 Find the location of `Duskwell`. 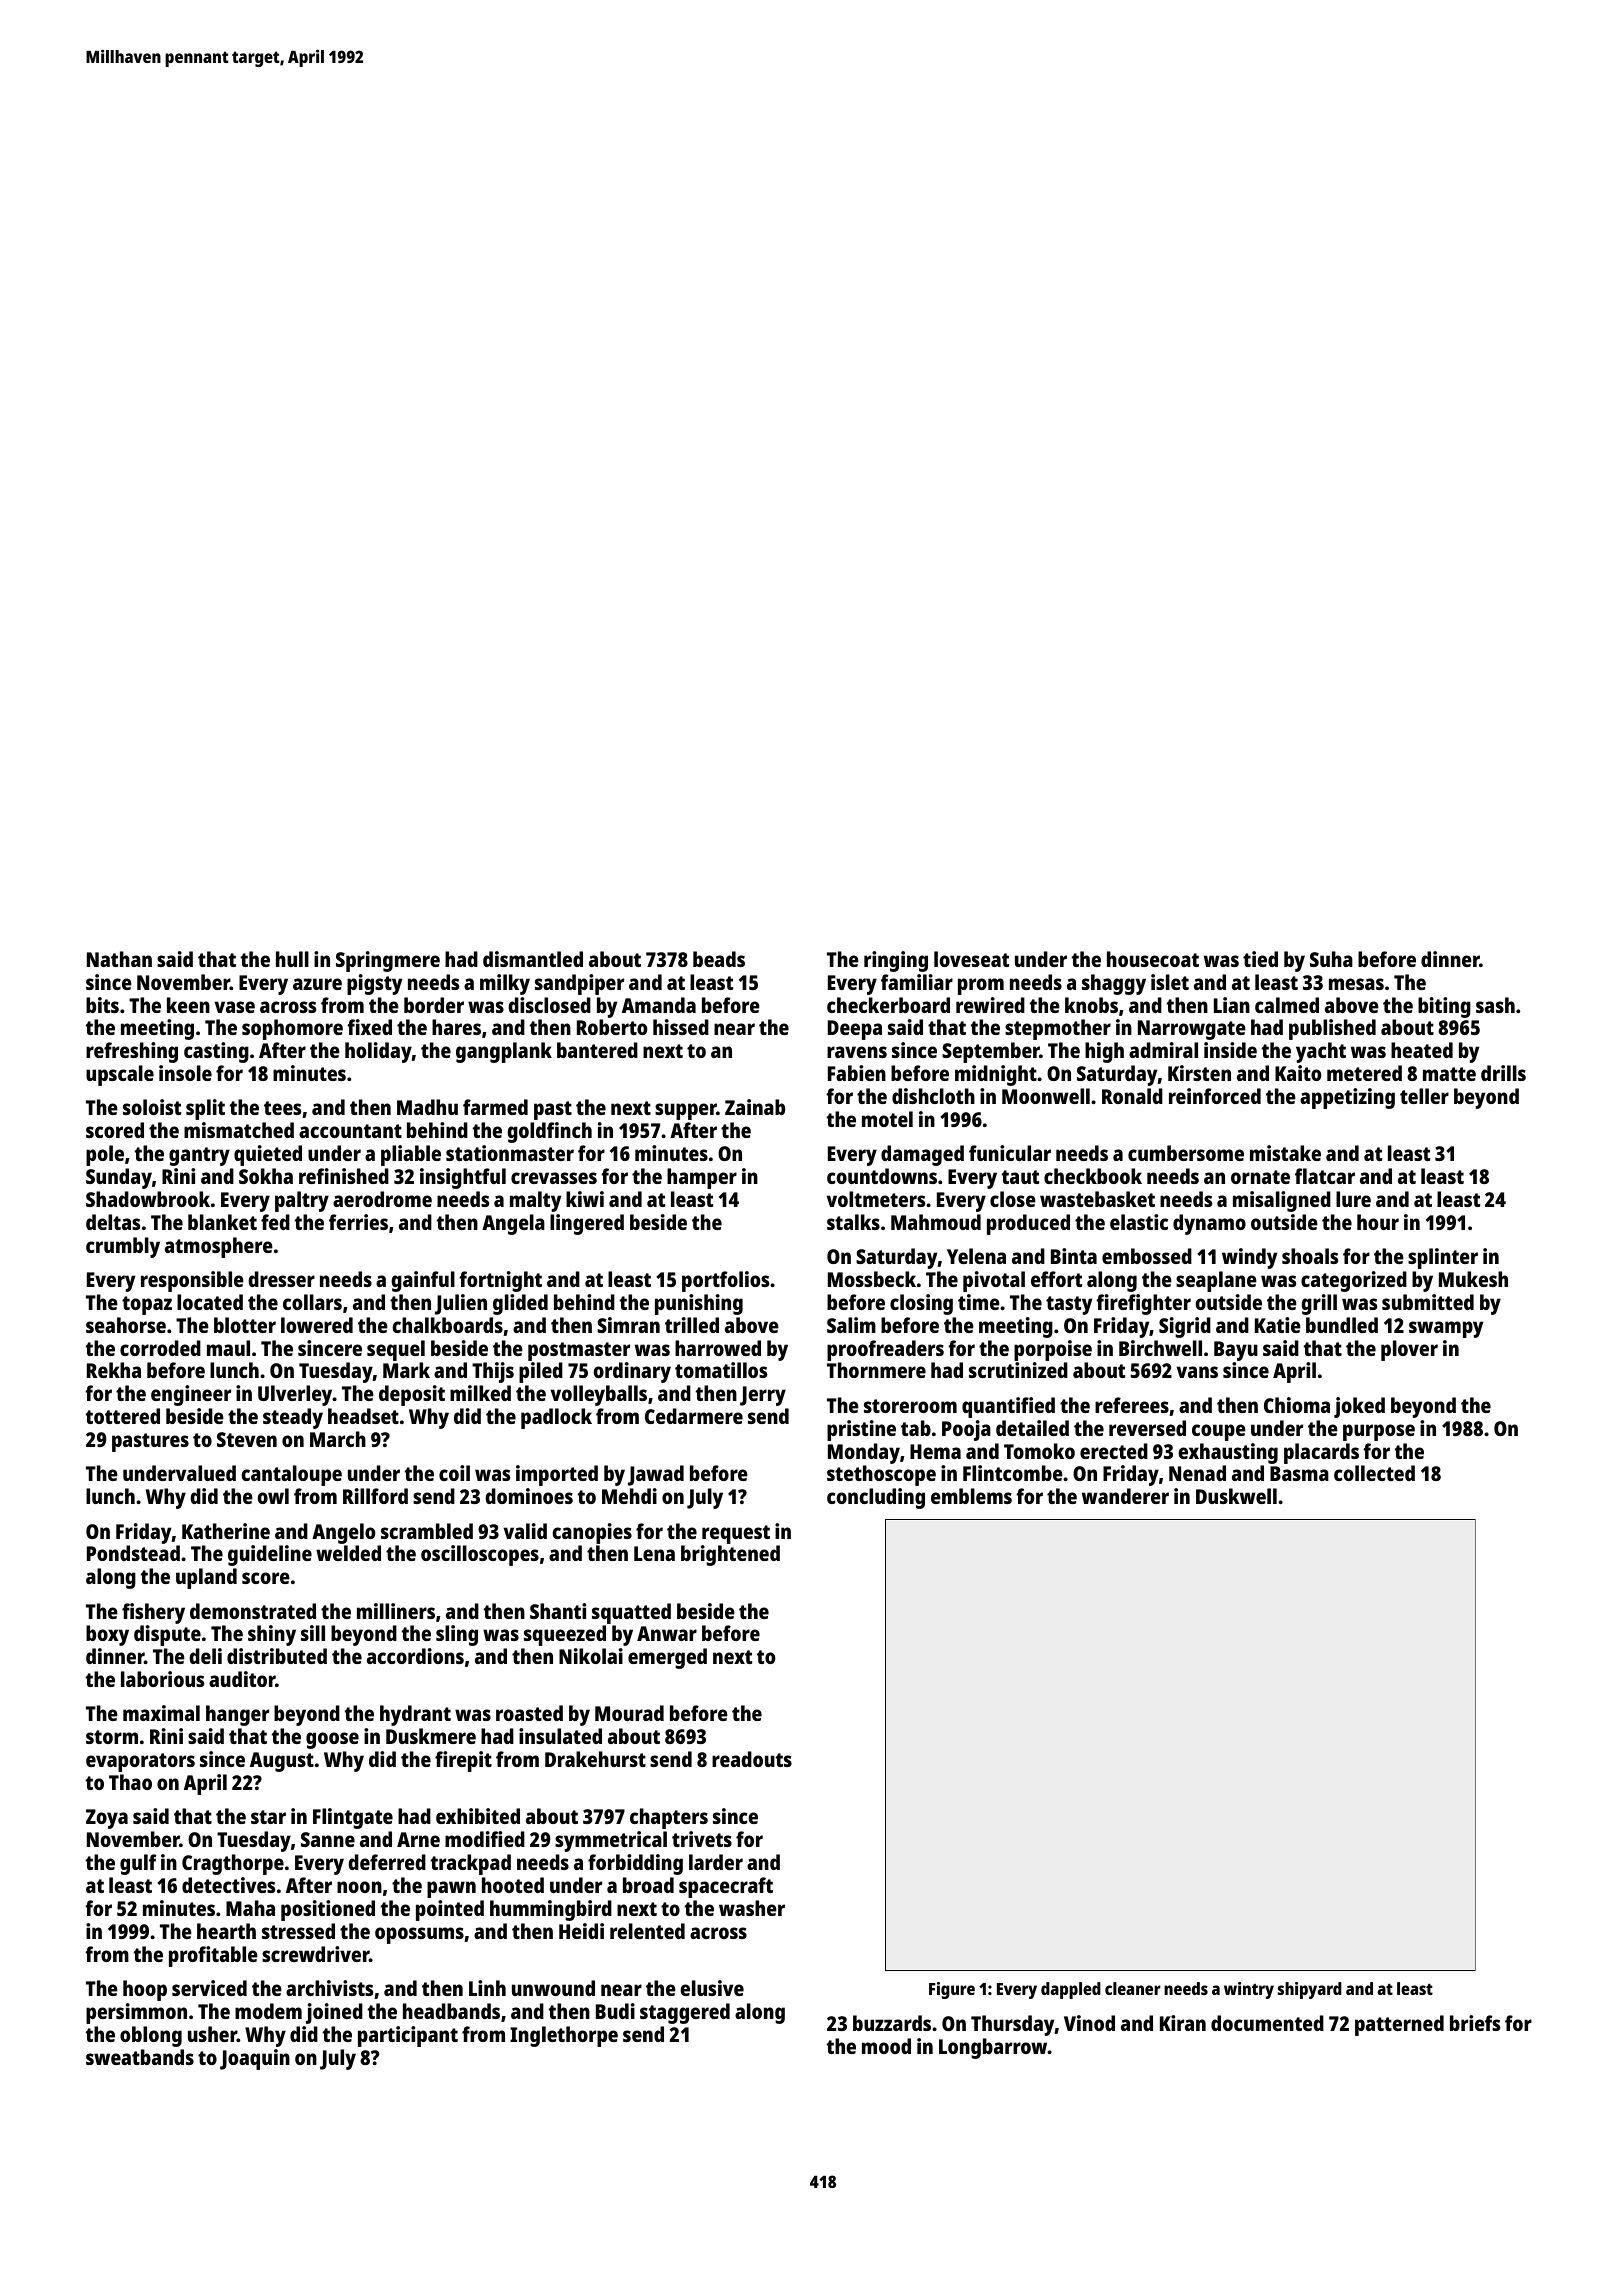

Duskwell is located at coordinates (1236, 1496).
